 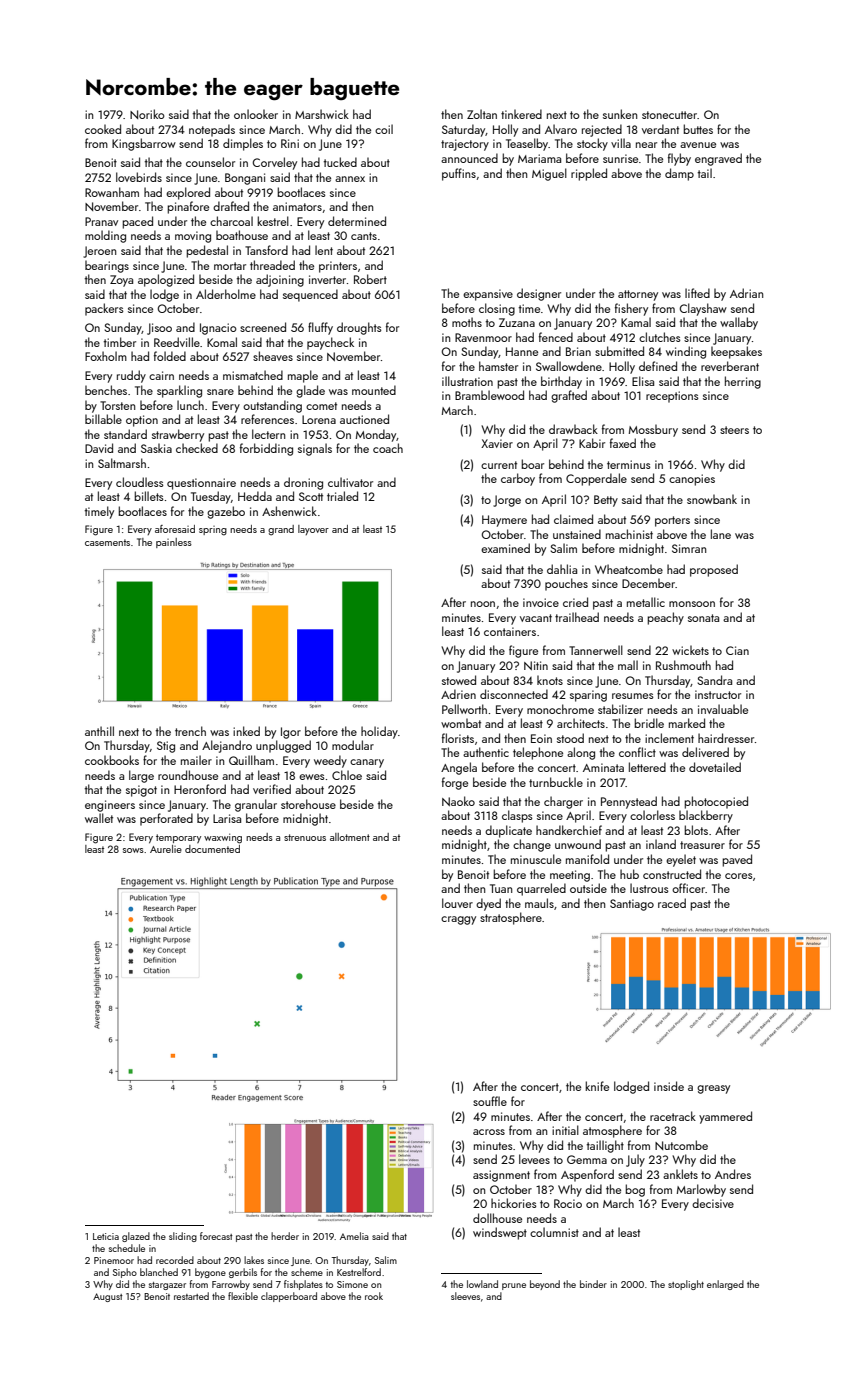 I want to click on Zoltan, so click(x=482, y=114).
